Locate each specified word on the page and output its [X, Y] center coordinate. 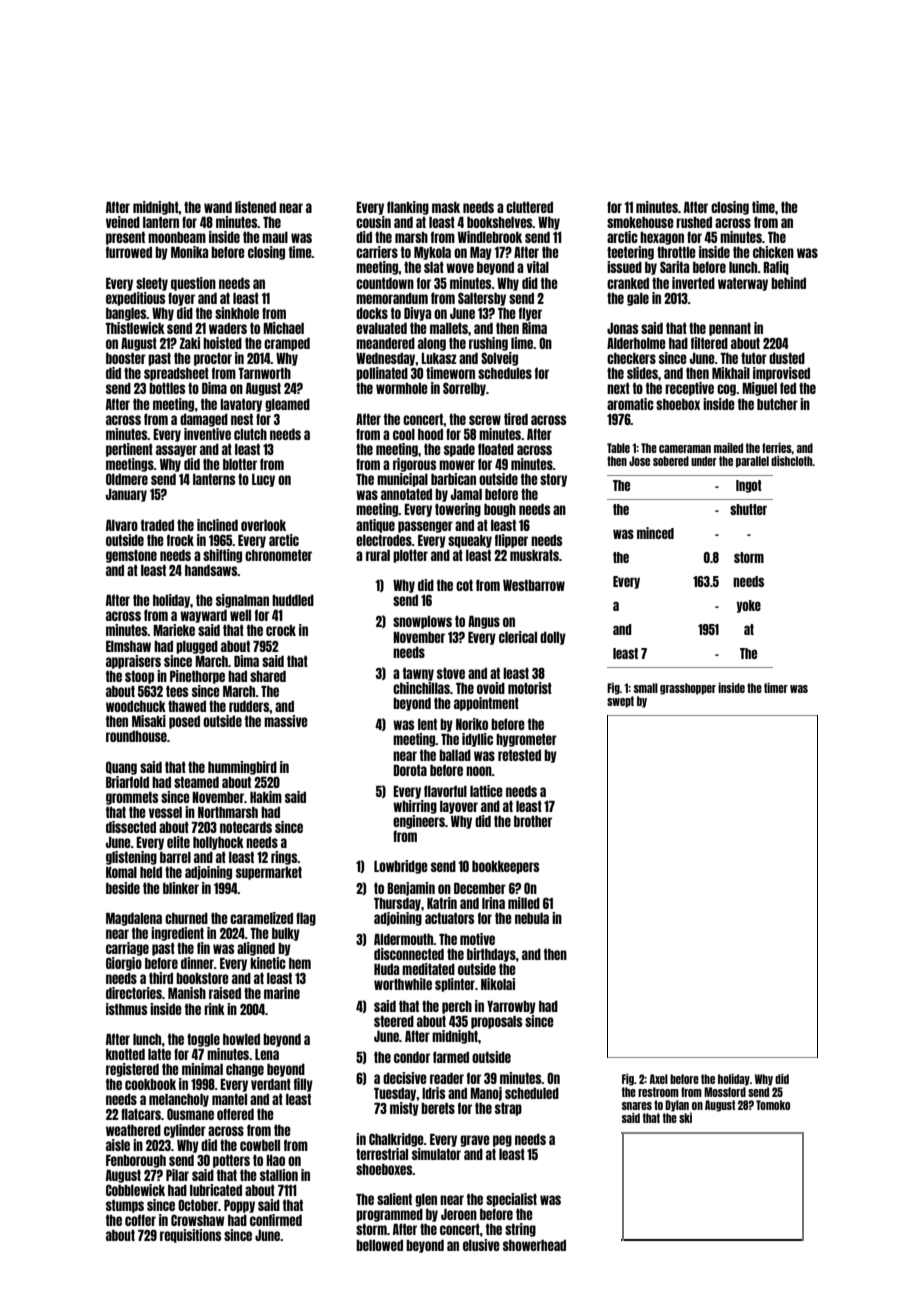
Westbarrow [534, 585]
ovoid [491, 688]
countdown [385, 283]
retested [519, 755]
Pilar [177, 1175]
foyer [181, 299]
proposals [497, 1022]
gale [638, 299]
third [161, 978]
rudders [249, 706]
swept [620, 702]
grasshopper [688, 689]
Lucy [263, 480]
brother [533, 821]
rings [284, 858]
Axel [659, 1079]
